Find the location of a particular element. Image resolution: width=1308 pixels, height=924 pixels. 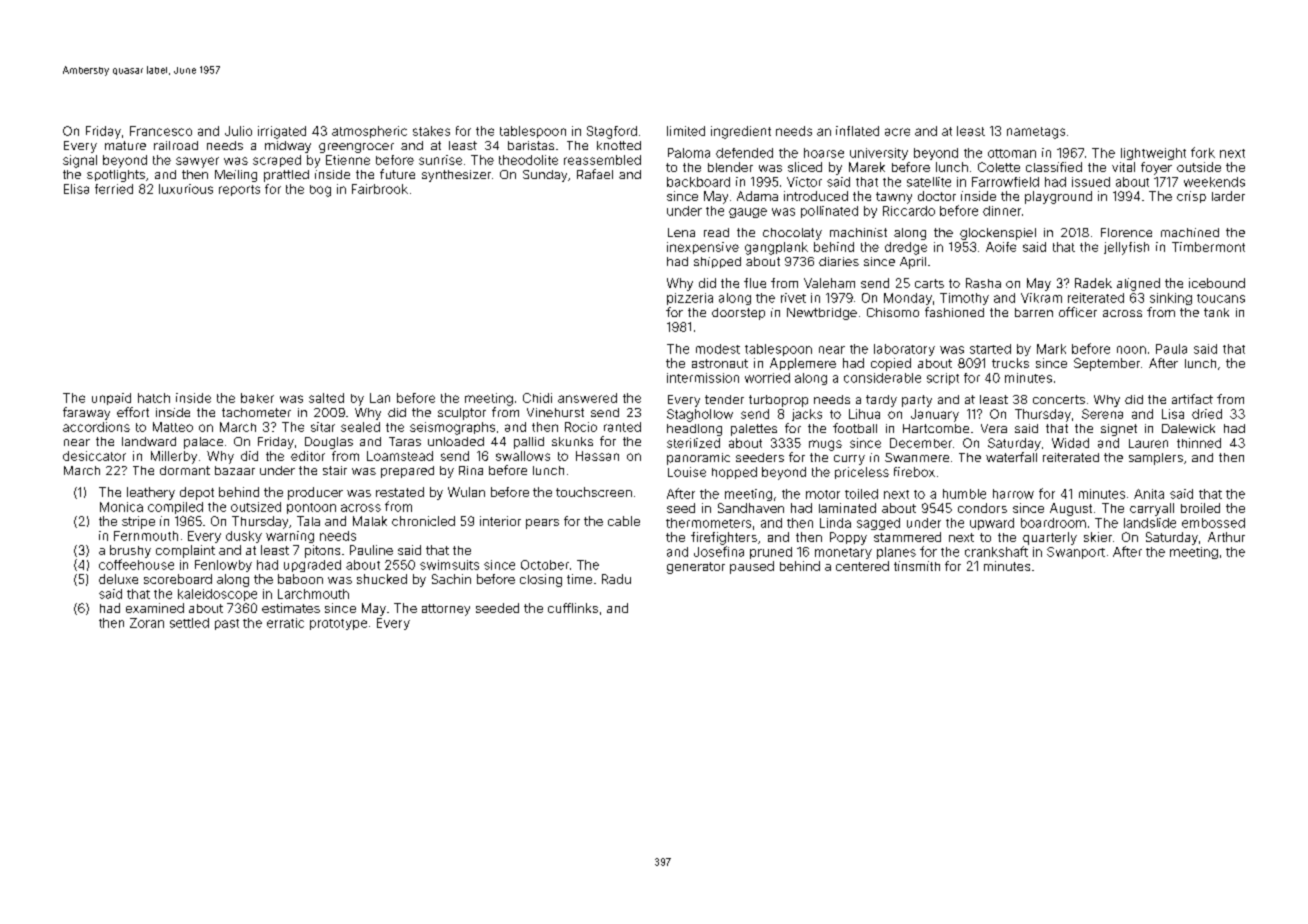

erratic is located at coordinates (285, 623).
